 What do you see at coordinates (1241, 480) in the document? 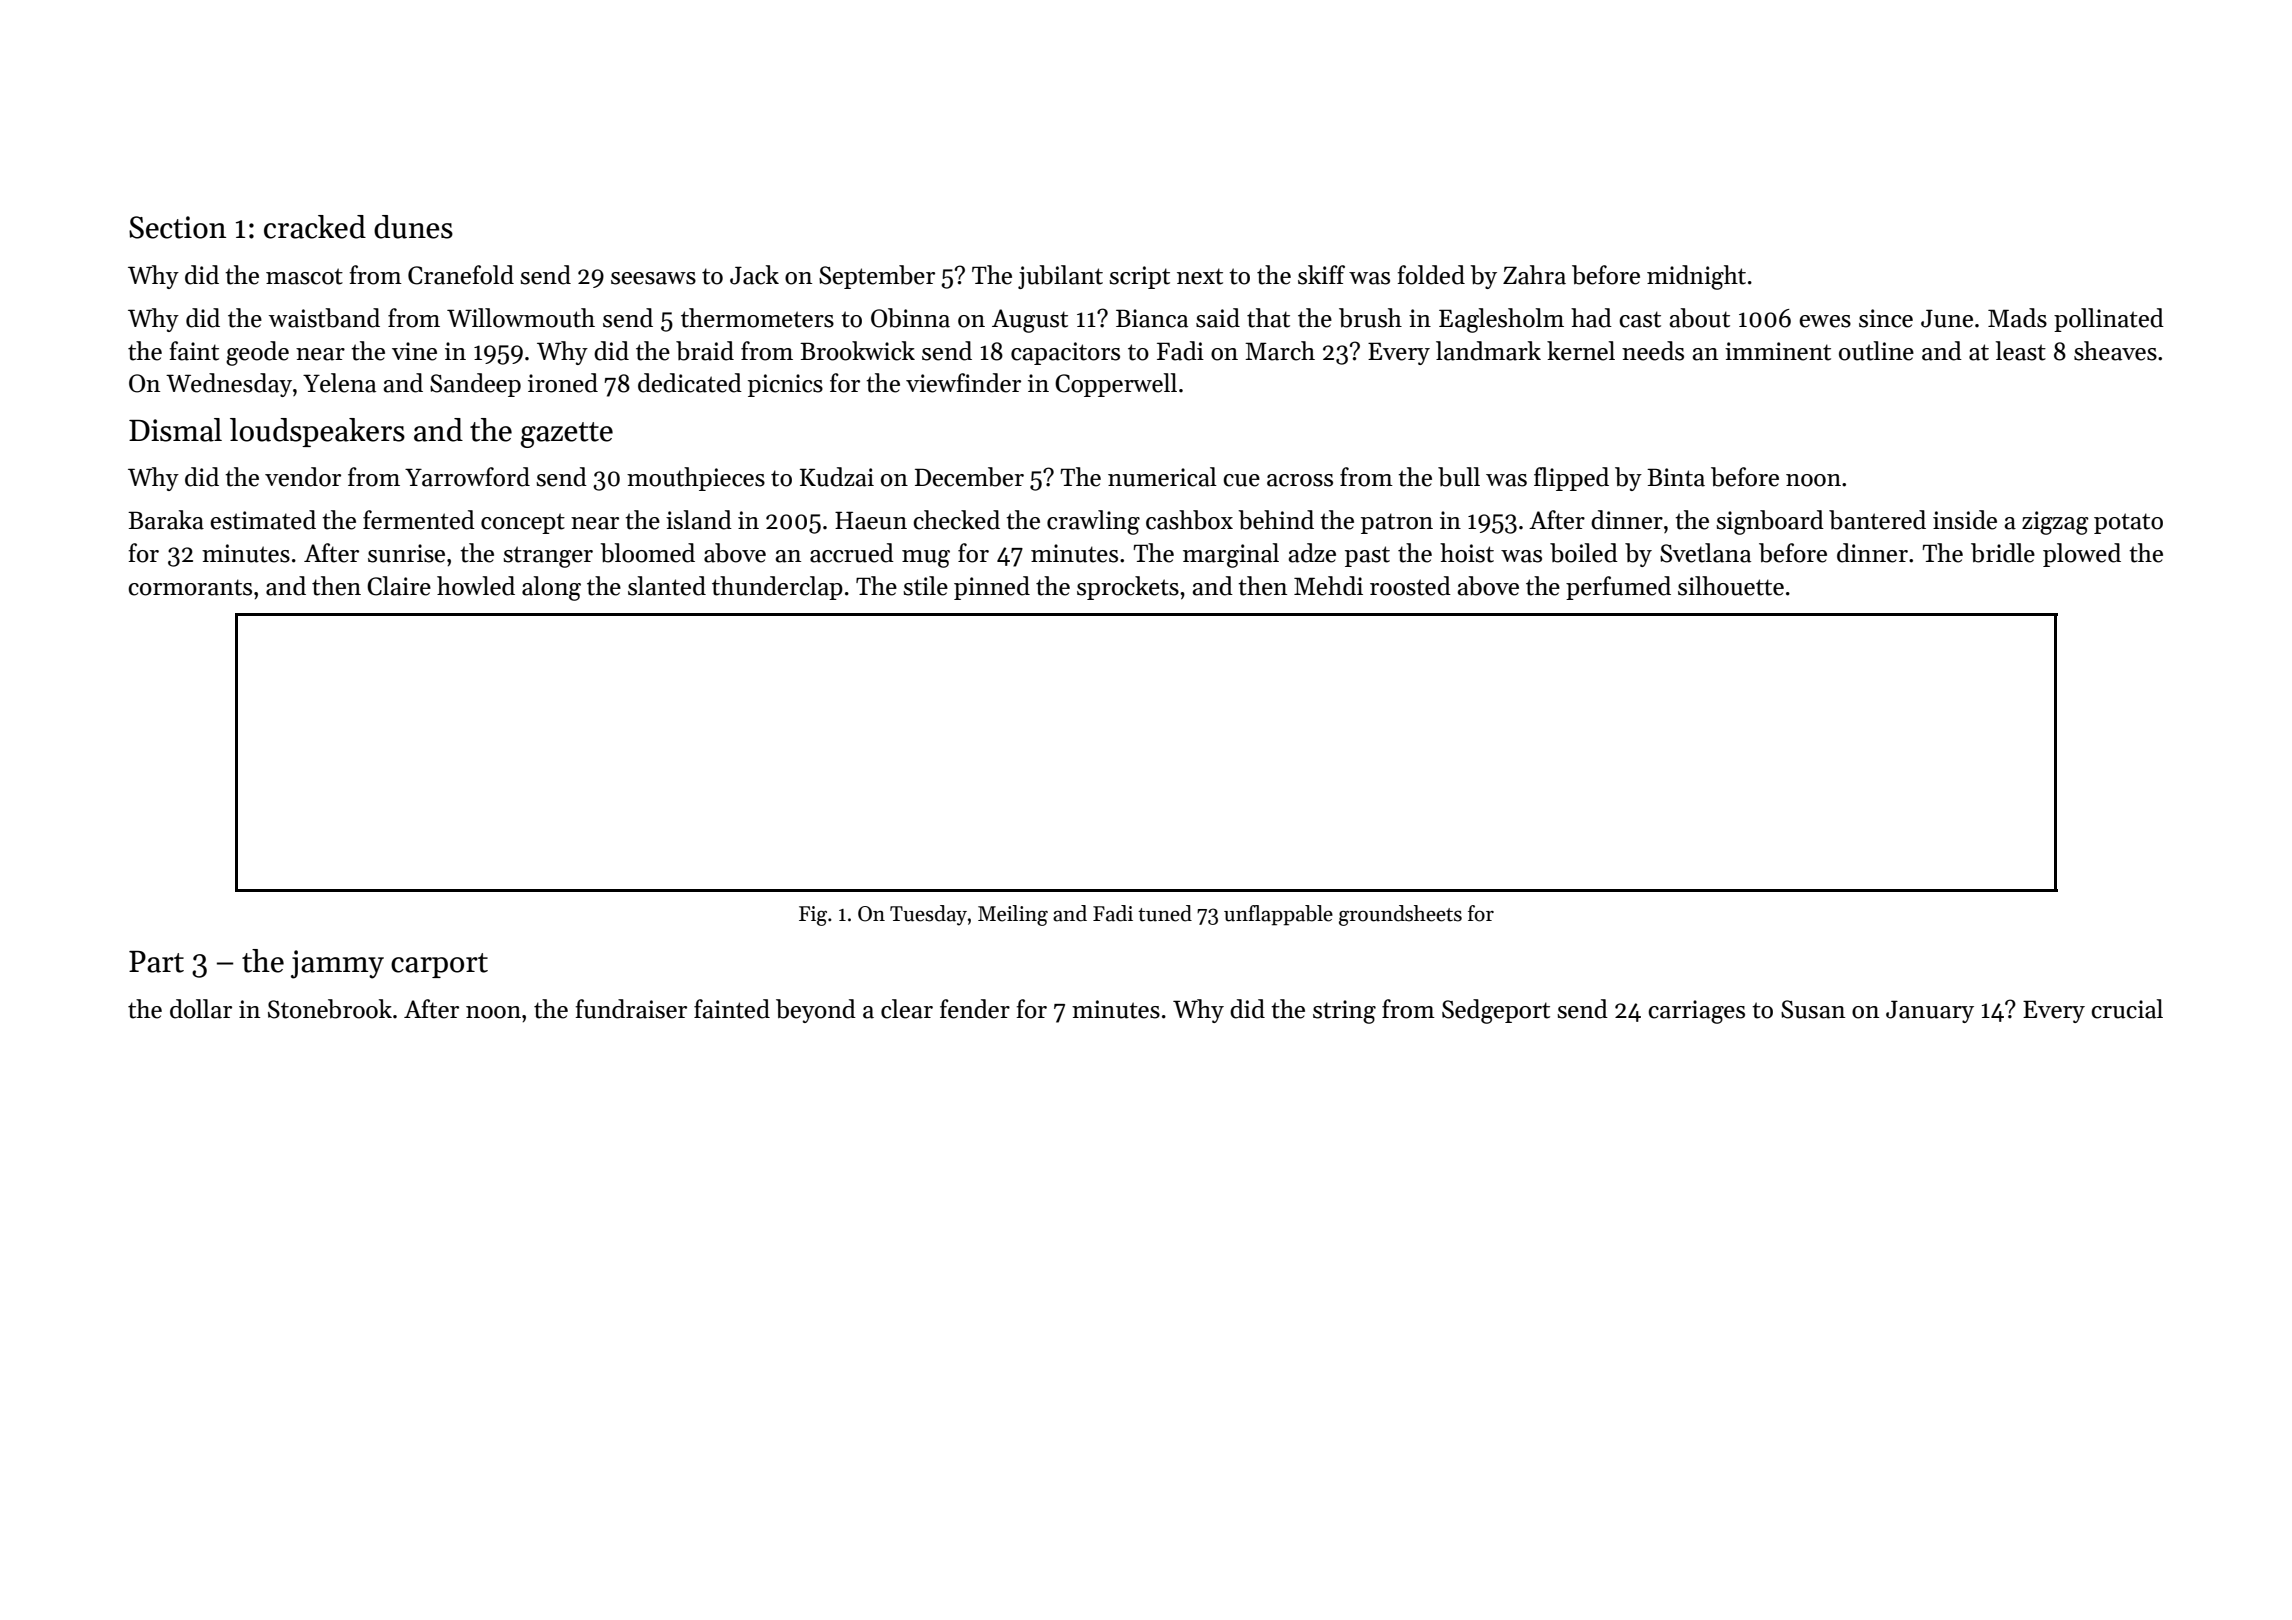
I see `cue` at bounding box center [1241, 480].
